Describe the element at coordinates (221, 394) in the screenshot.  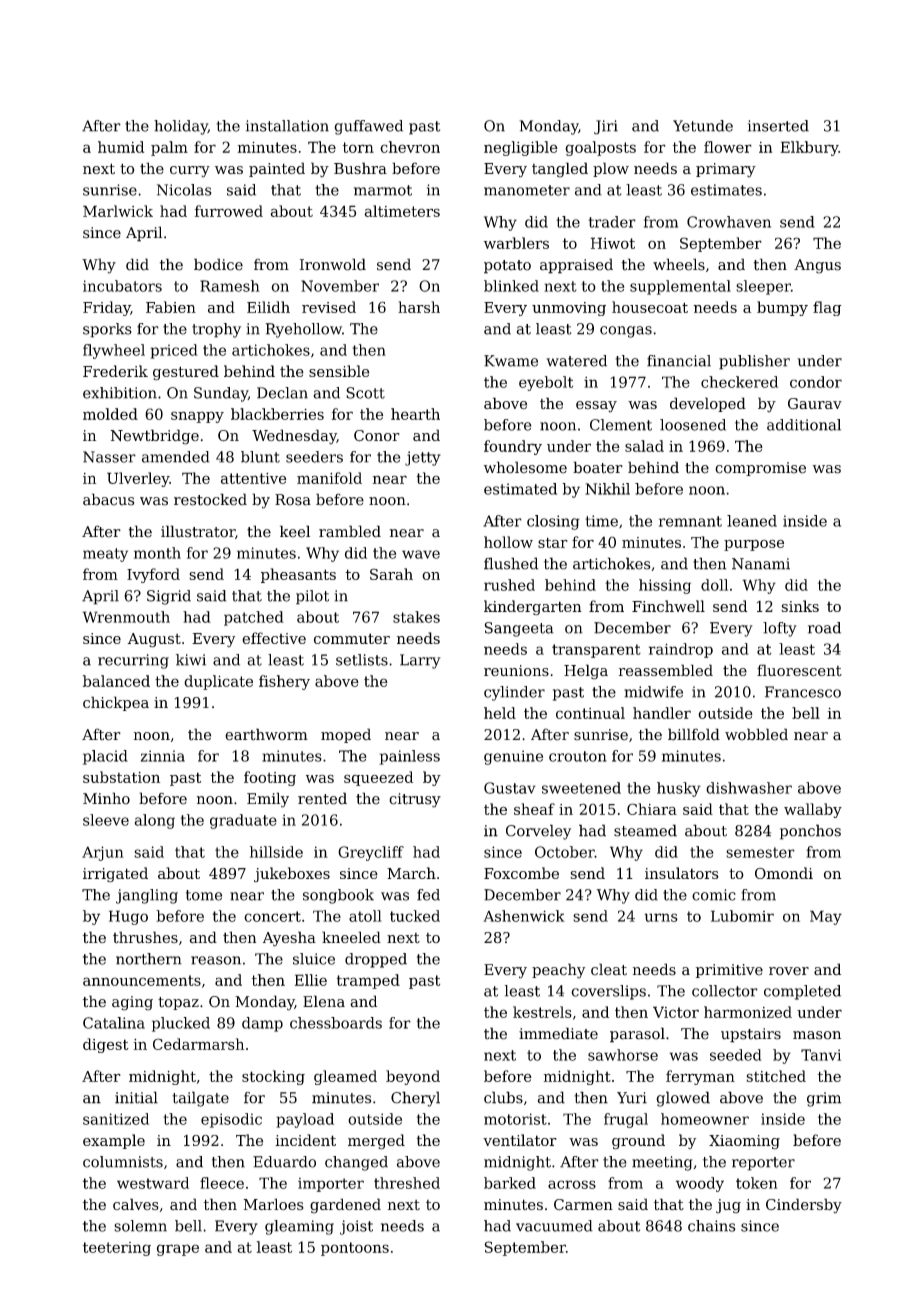
I see `Sunday` at that location.
